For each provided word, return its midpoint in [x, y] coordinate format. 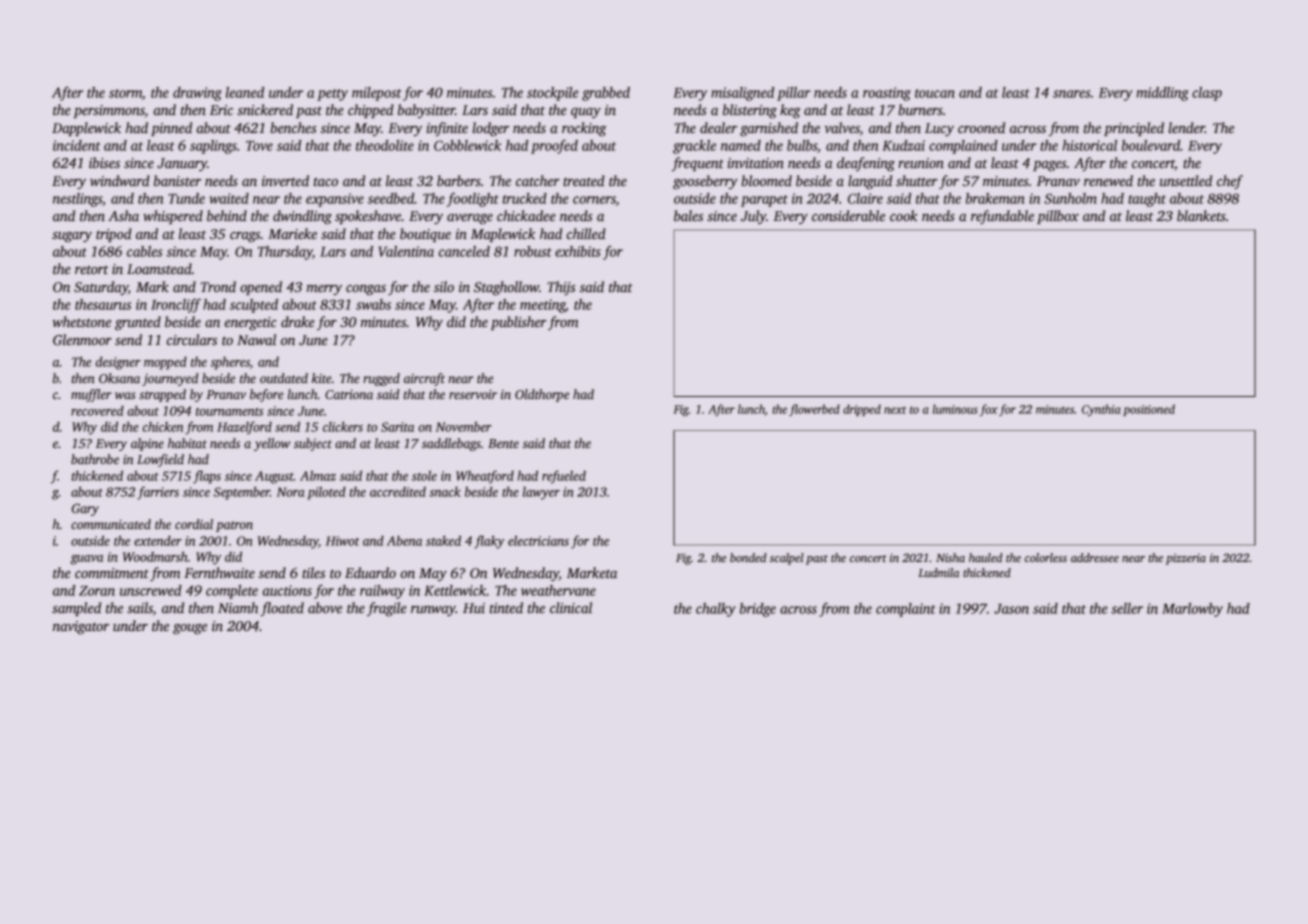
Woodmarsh [155, 556]
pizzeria [1186, 559]
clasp [1207, 94]
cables [144, 251]
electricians [538, 540]
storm [125, 93]
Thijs [562, 288]
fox [989, 410]
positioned [1149, 410]
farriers [158, 493]
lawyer [541, 493]
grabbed [606, 94]
